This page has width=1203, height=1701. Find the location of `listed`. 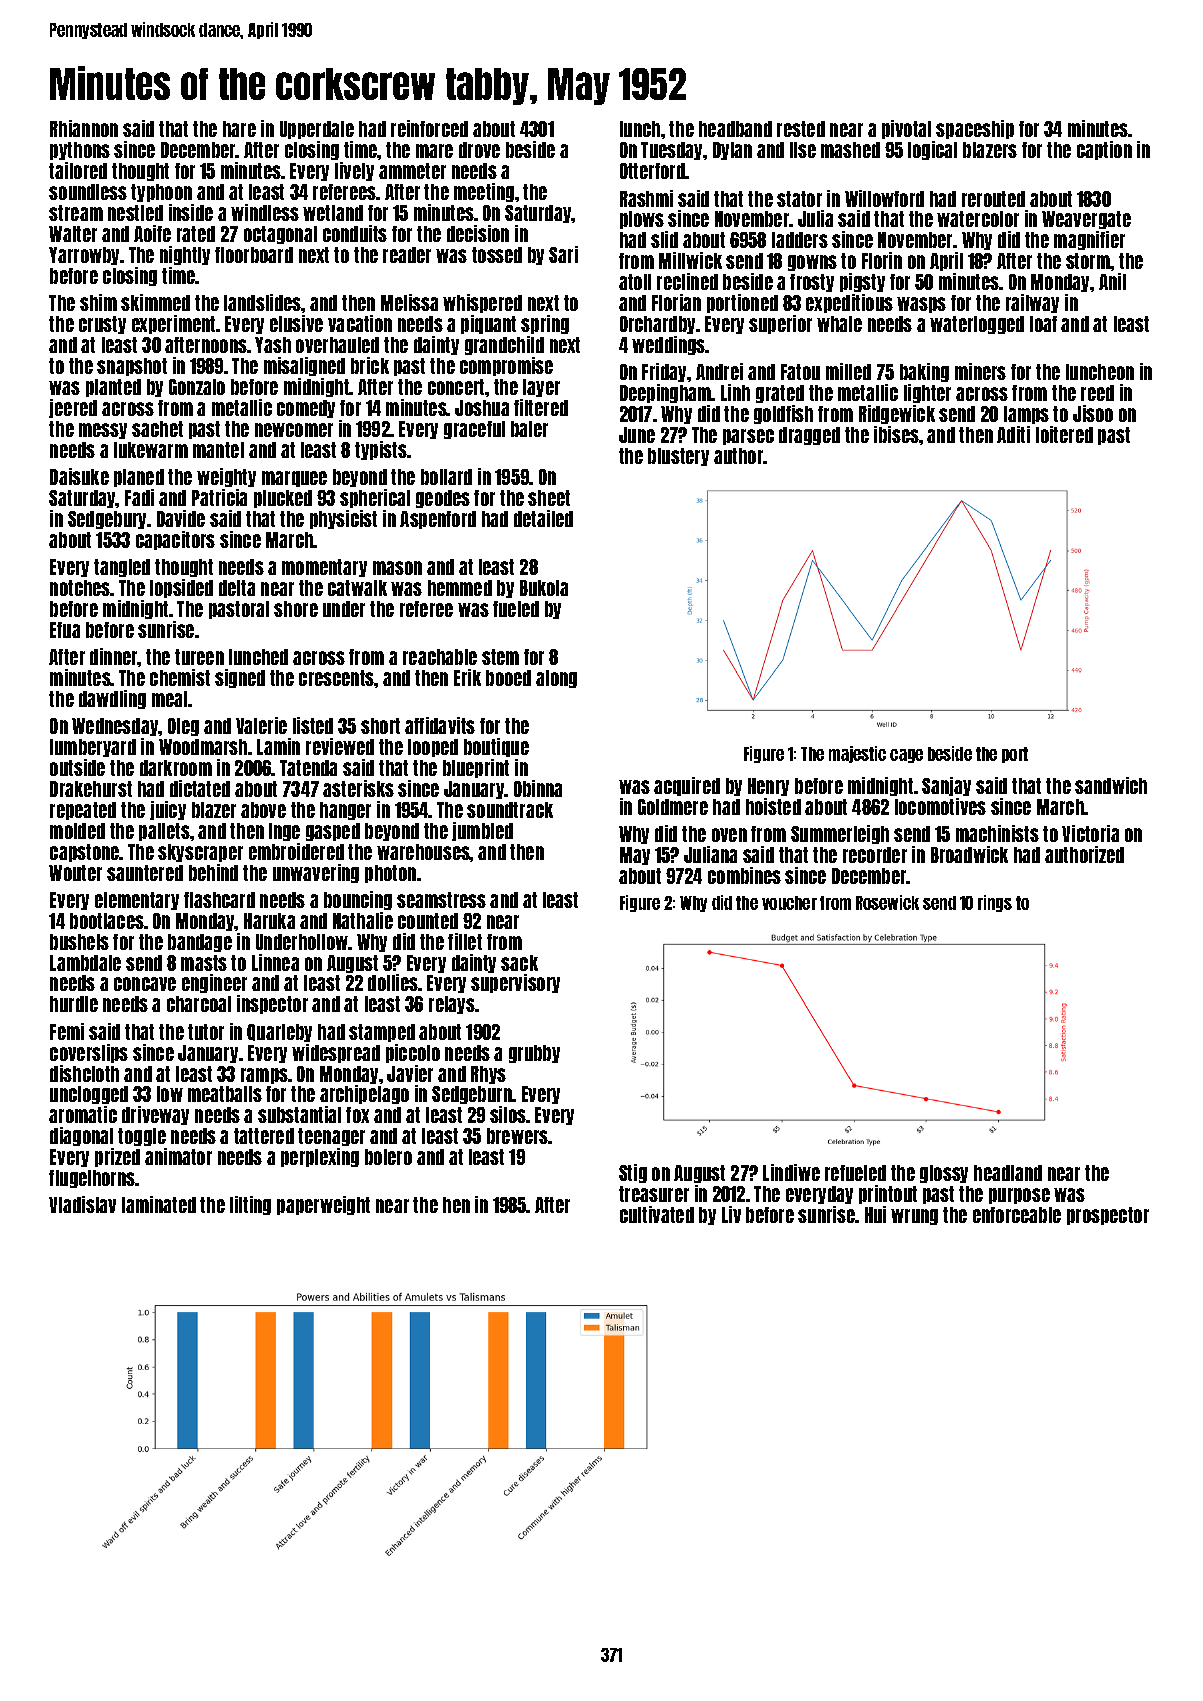

listed is located at coordinates (313, 725).
